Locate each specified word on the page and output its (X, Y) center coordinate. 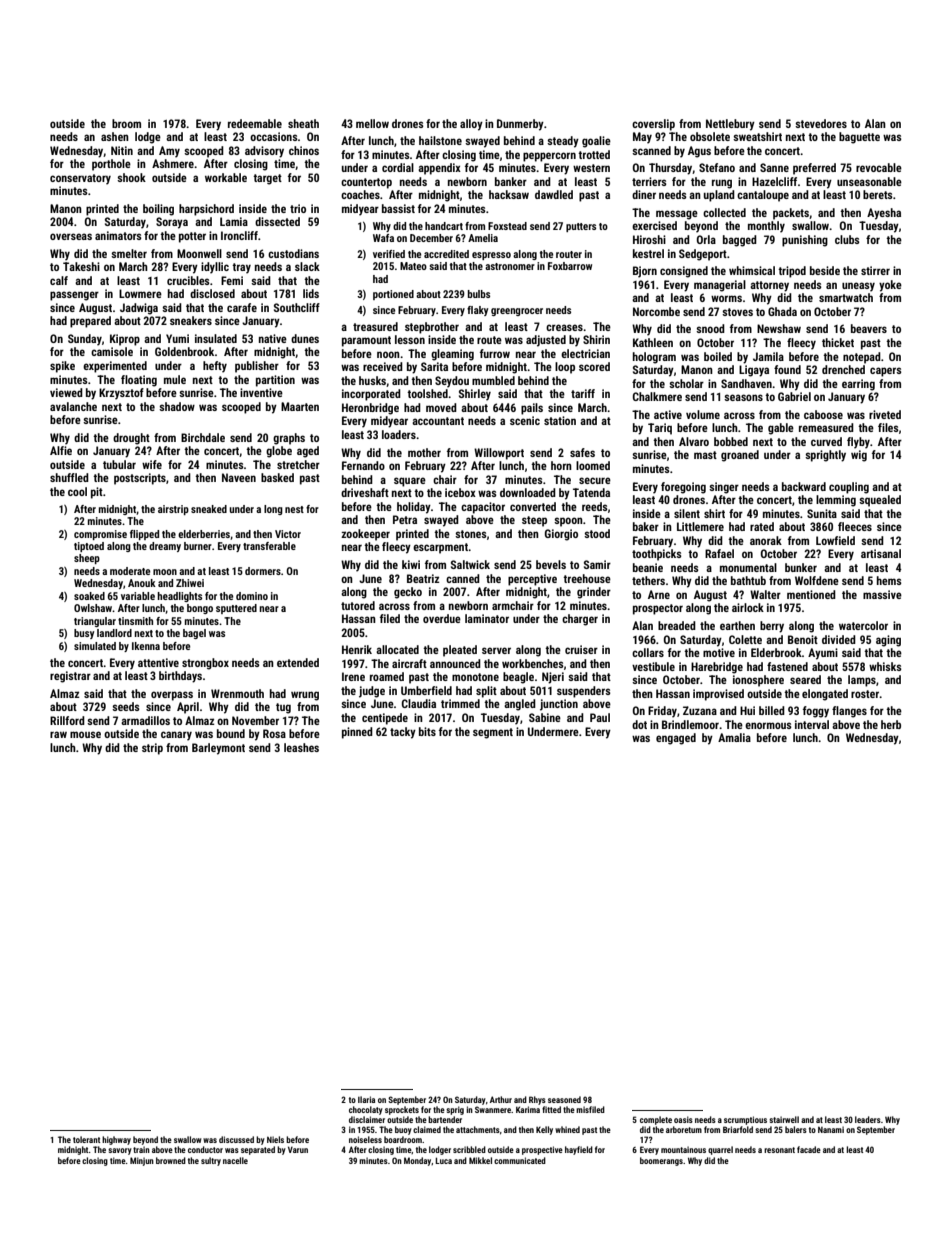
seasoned (564, 1099)
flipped (144, 535)
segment (493, 733)
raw (58, 734)
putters (581, 227)
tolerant (86, 1139)
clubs (847, 239)
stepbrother (432, 328)
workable (226, 177)
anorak (766, 540)
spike (62, 367)
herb (891, 724)
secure (595, 480)
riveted (885, 414)
